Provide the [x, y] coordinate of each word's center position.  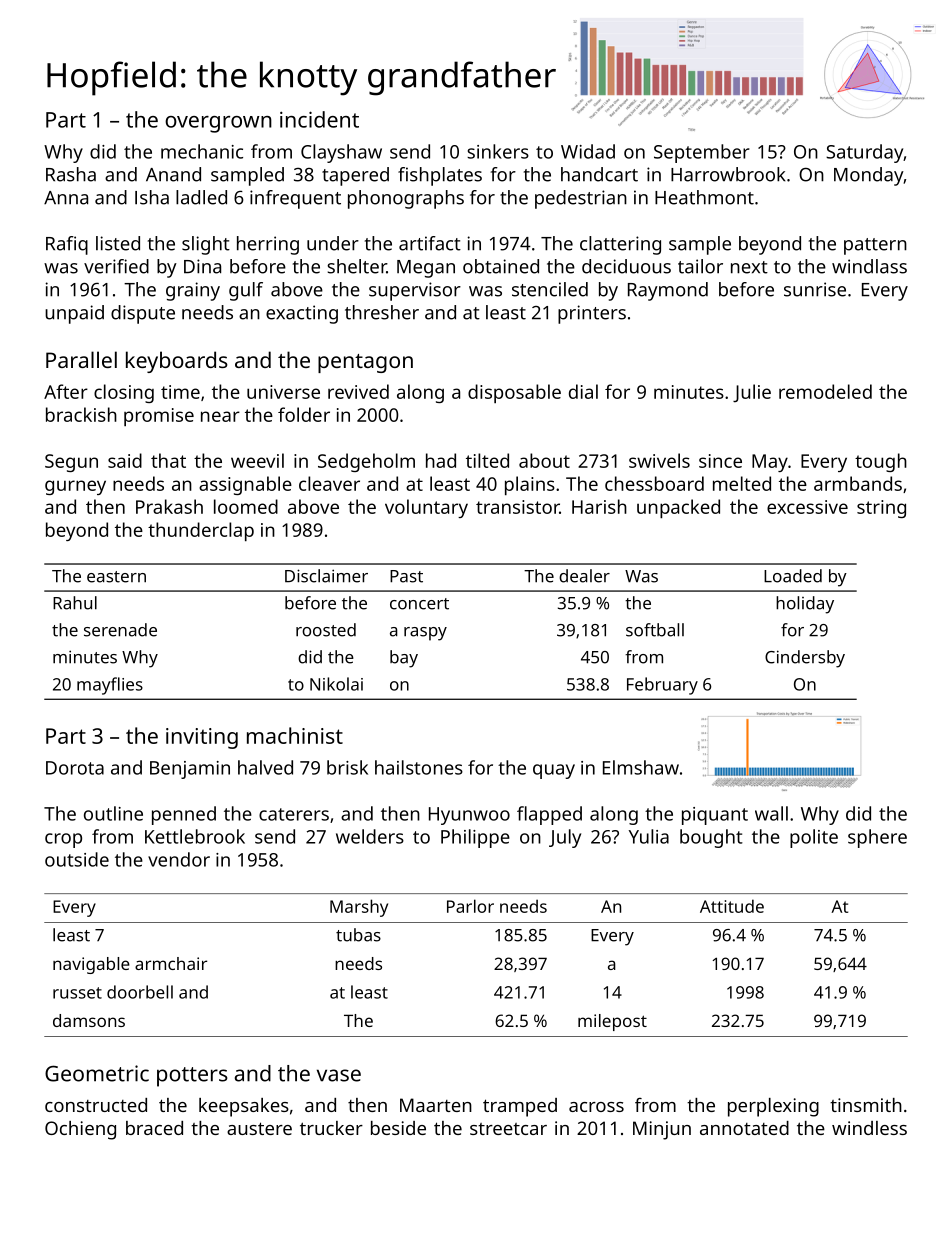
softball [655, 630]
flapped [549, 815]
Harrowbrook [728, 174]
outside [77, 859]
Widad [588, 151]
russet [77, 993]
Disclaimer [326, 576]
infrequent [295, 199]
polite [814, 838]
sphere [877, 838]
